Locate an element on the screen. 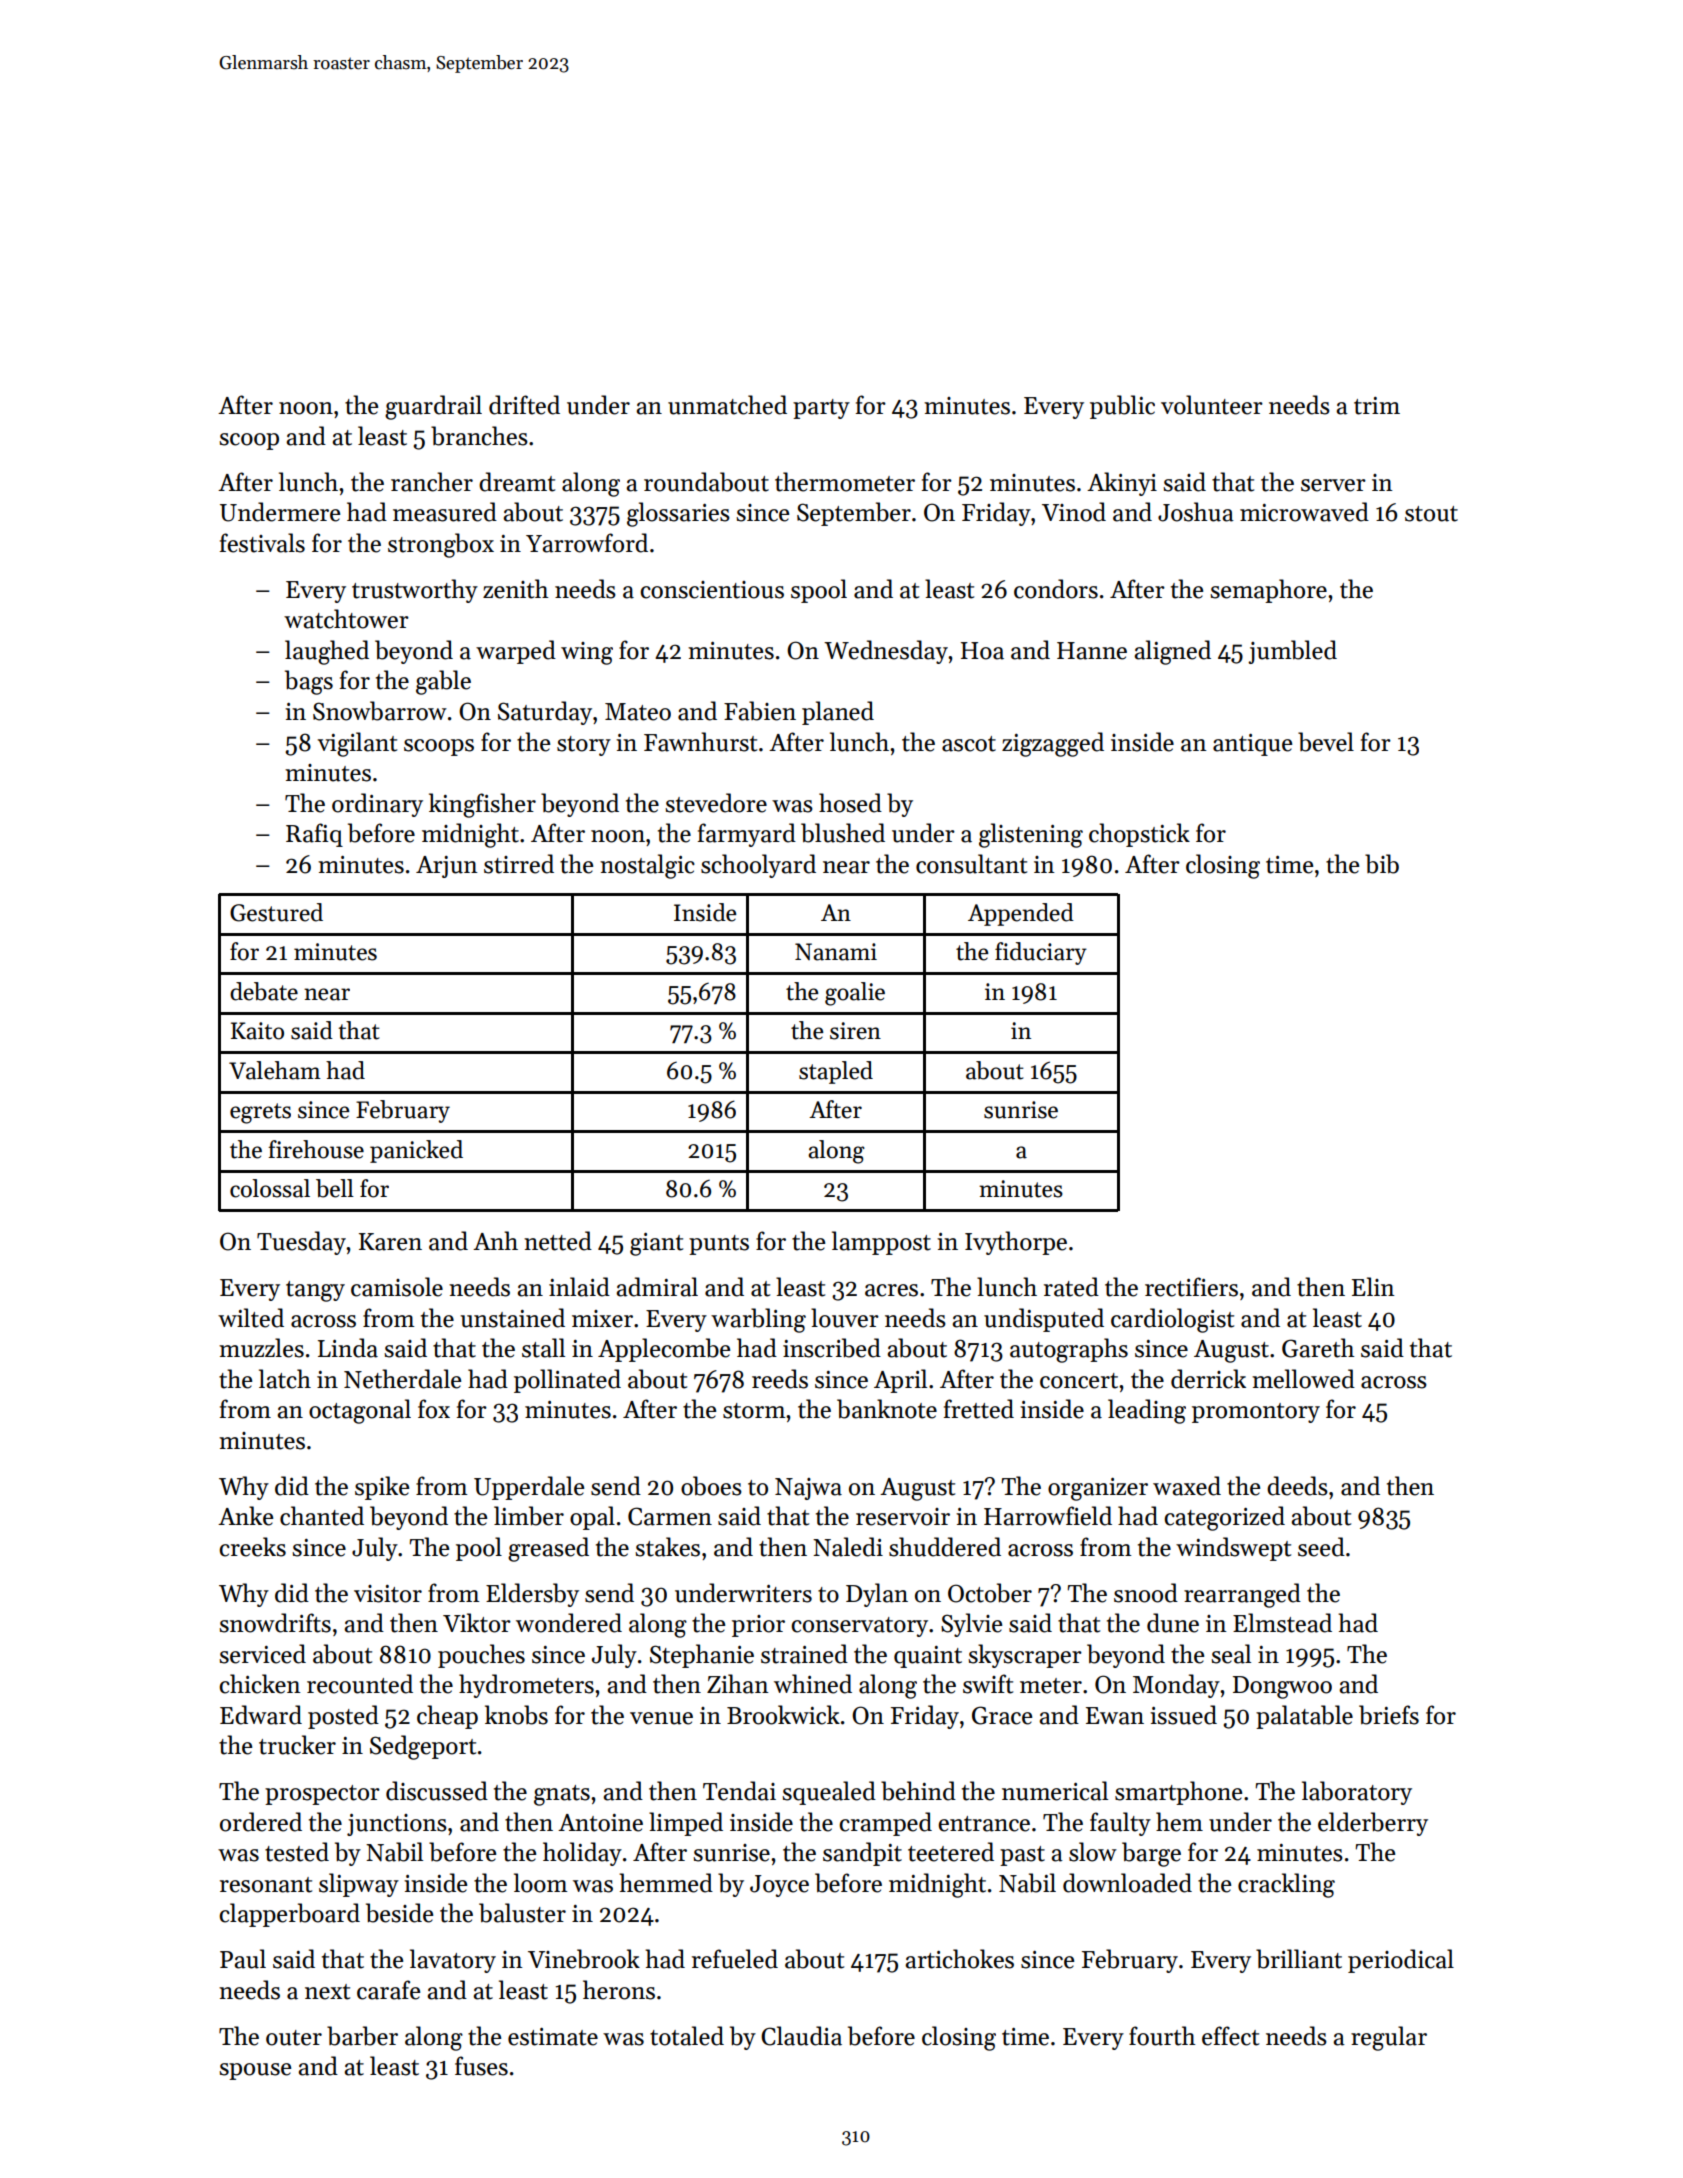 The height and width of the screenshot is (2178, 1683). fourth is located at coordinates (1162, 2036).
